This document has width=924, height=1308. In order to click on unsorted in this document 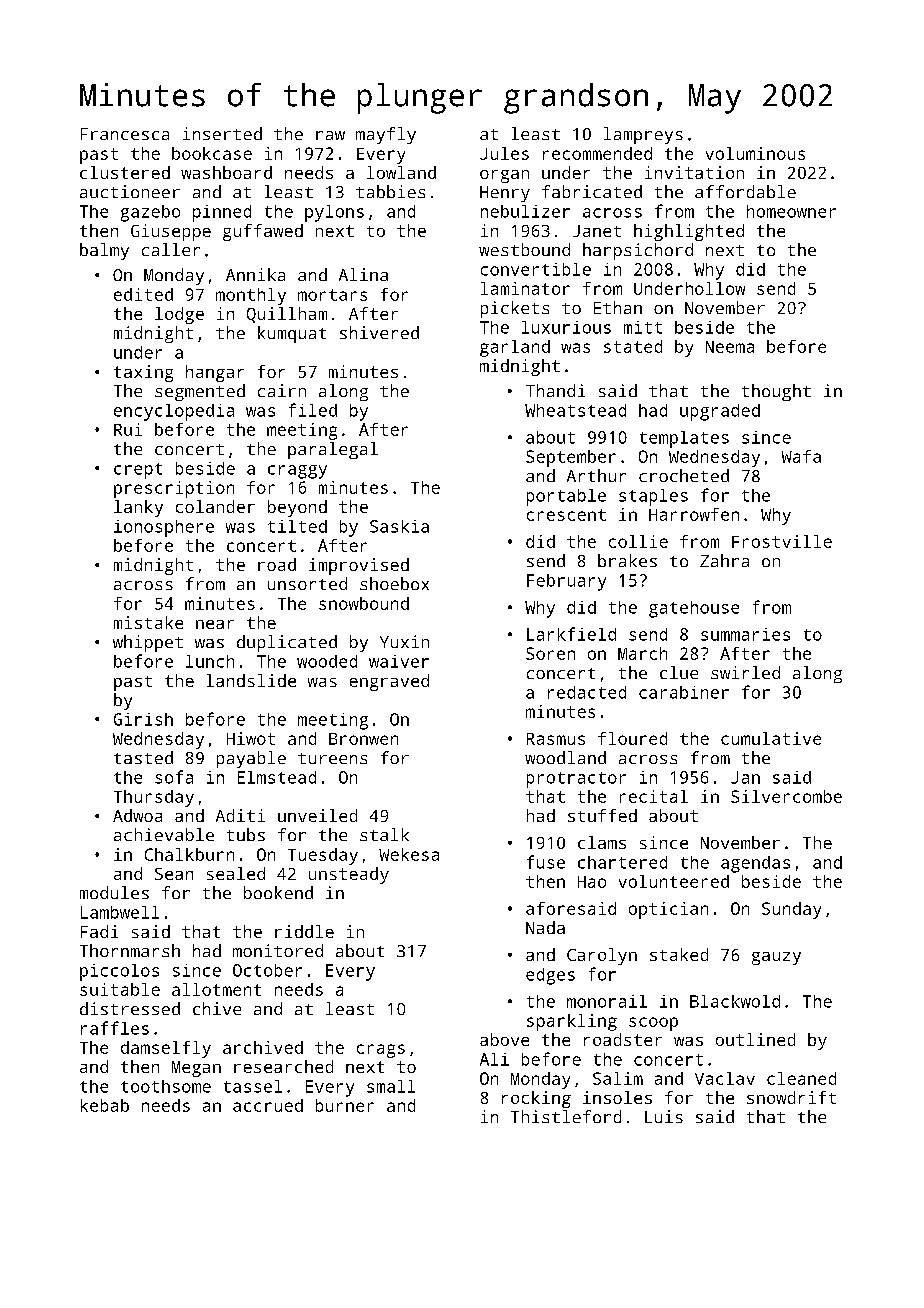, I will do `click(307, 583)`.
